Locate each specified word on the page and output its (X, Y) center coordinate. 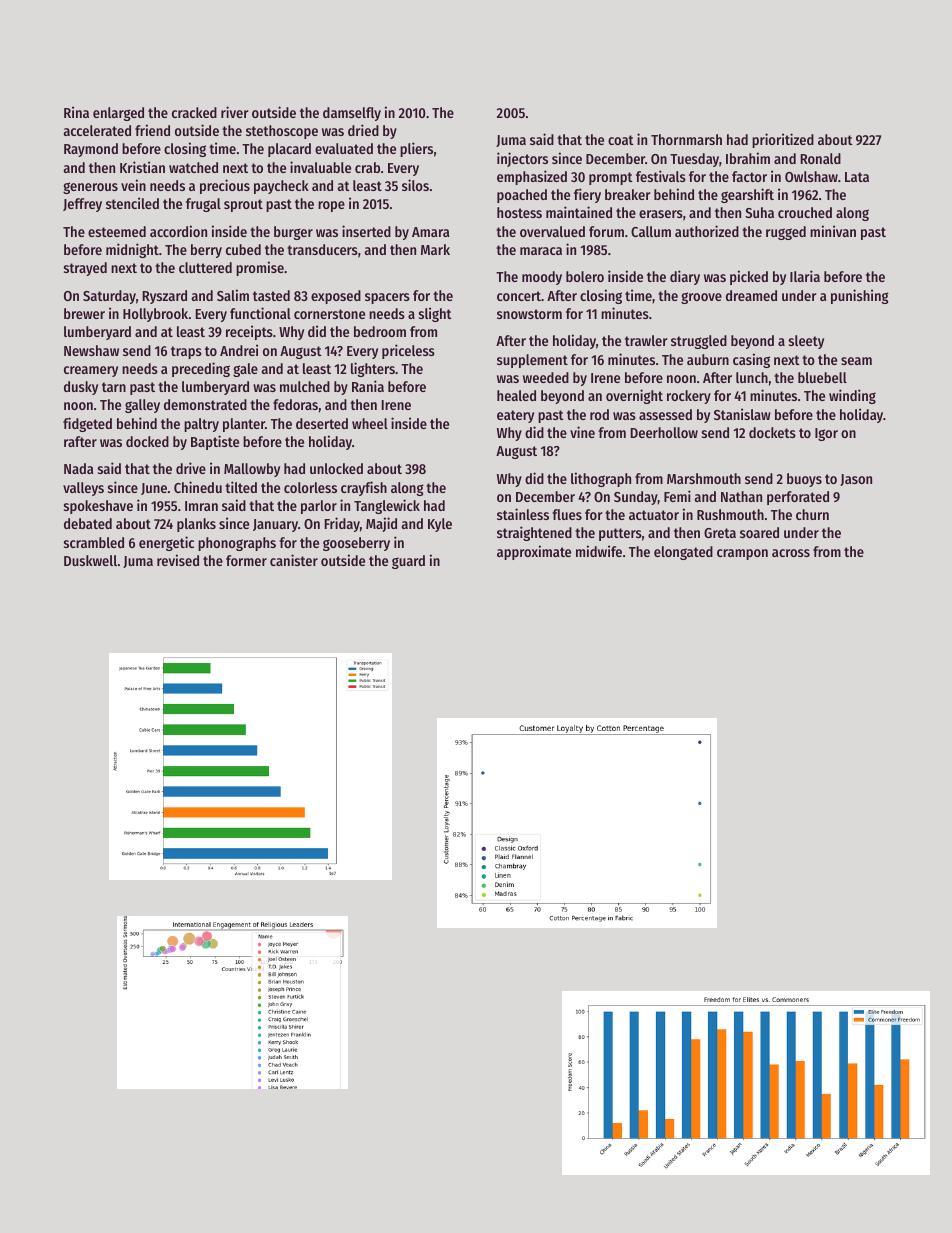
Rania (368, 386)
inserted (366, 231)
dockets (772, 432)
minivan (833, 231)
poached (522, 196)
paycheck (281, 187)
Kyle (440, 525)
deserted (322, 423)
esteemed (117, 231)
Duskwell (90, 560)
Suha (759, 212)
